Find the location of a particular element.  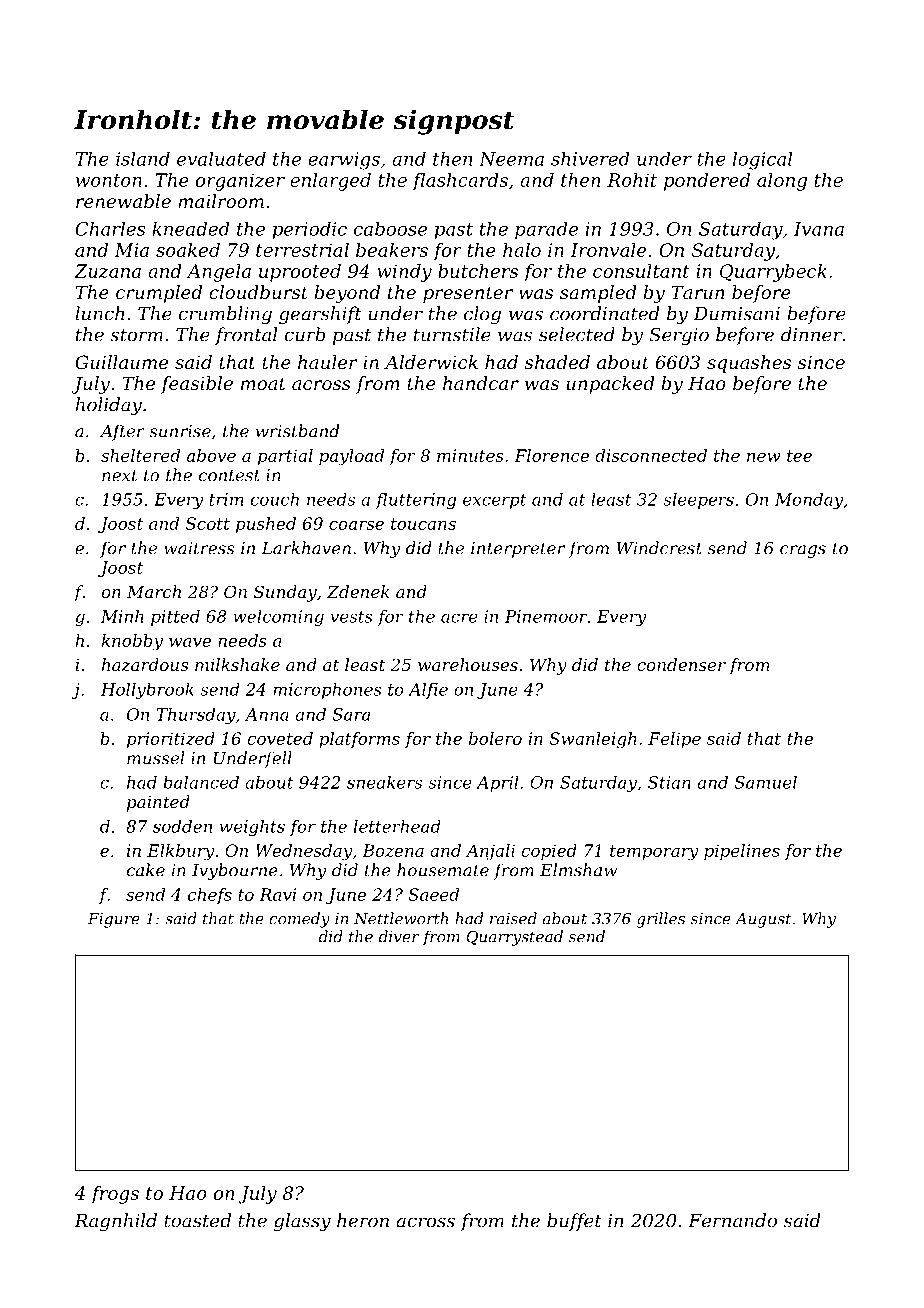

glassy is located at coordinates (302, 1222).
